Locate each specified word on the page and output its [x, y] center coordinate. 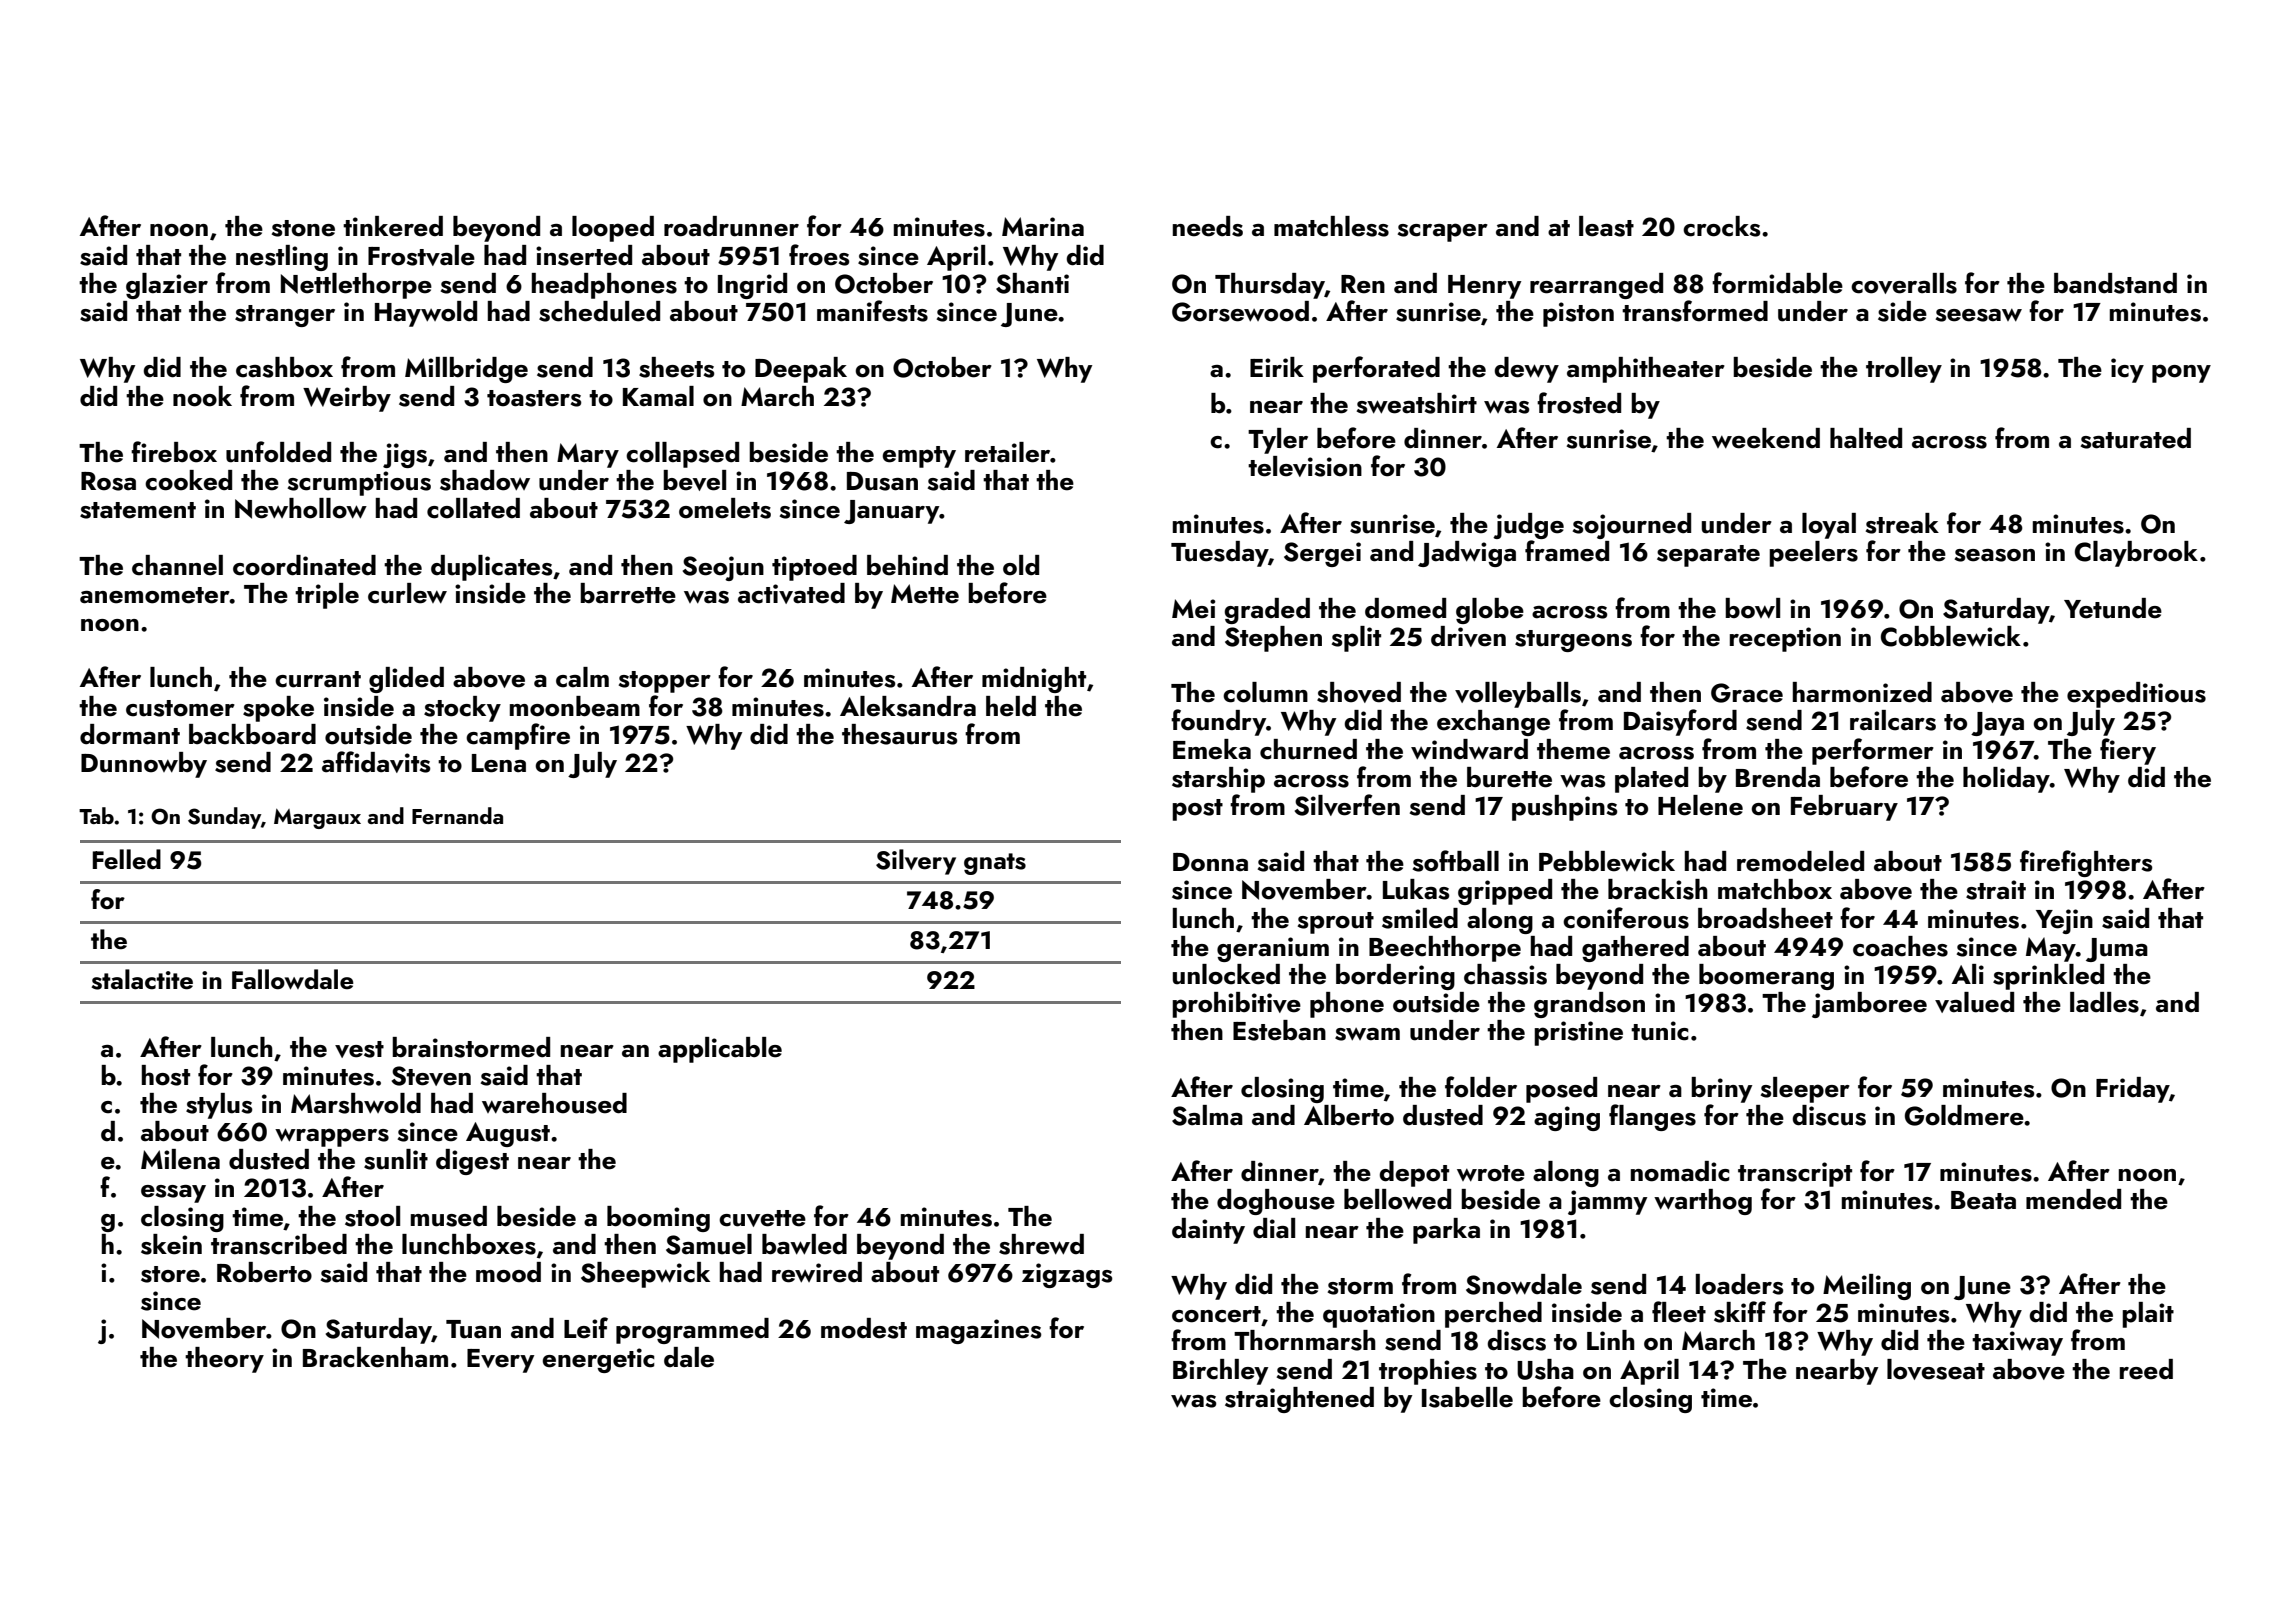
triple [327, 596]
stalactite [142, 979]
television [1305, 466]
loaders [1740, 1284]
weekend [1766, 438]
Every [500, 1361]
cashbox [284, 367]
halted [1866, 438]
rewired [817, 1272]
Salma [1207, 1115]
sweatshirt [1417, 403]
